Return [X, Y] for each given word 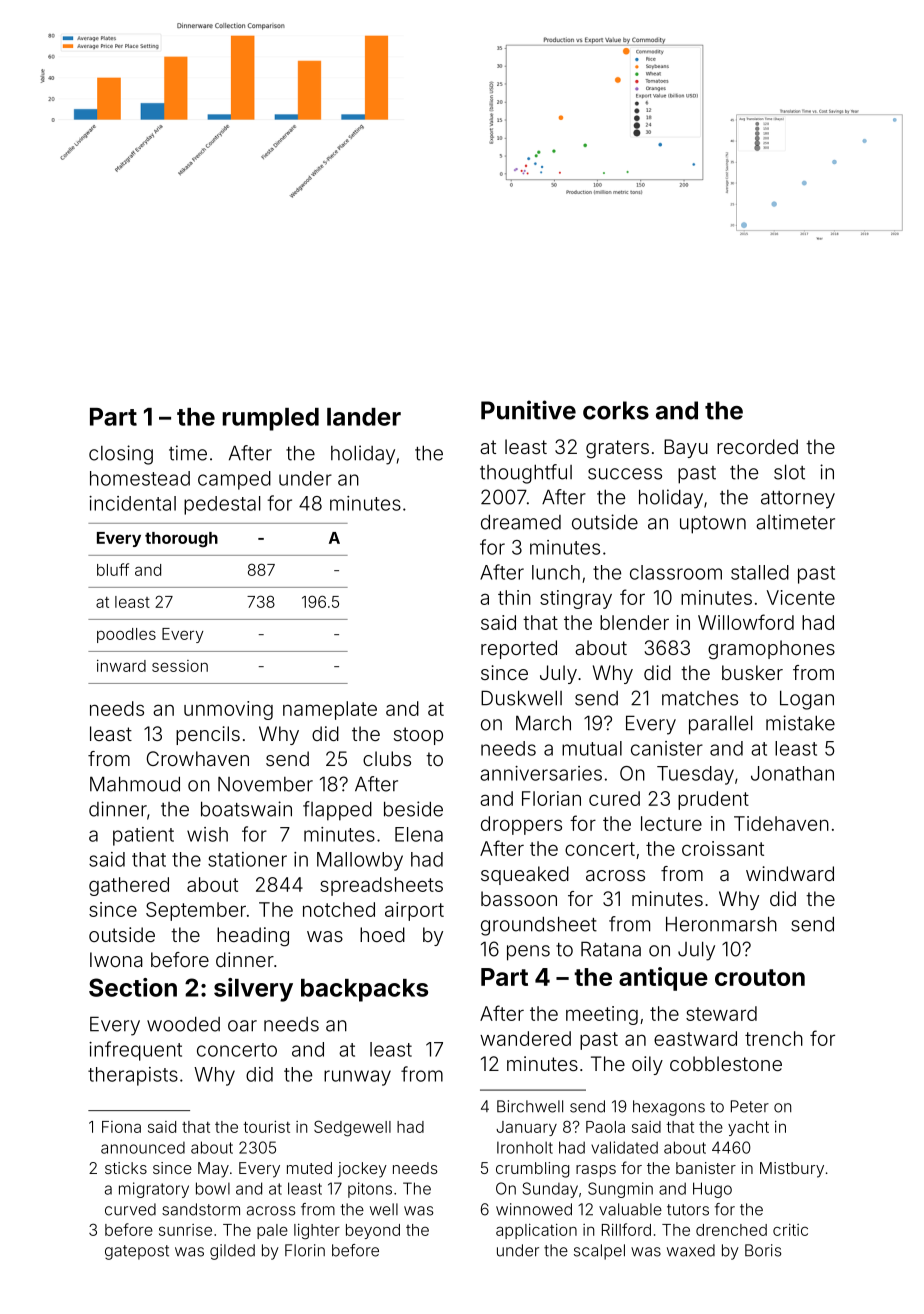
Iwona [116, 959]
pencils [208, 735]
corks [616, 410]
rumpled [271, 419]
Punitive [528, 410]
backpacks [364, 990]
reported [519, 649]
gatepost [137, 1252]
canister [667, 748]
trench [774, 1038]
